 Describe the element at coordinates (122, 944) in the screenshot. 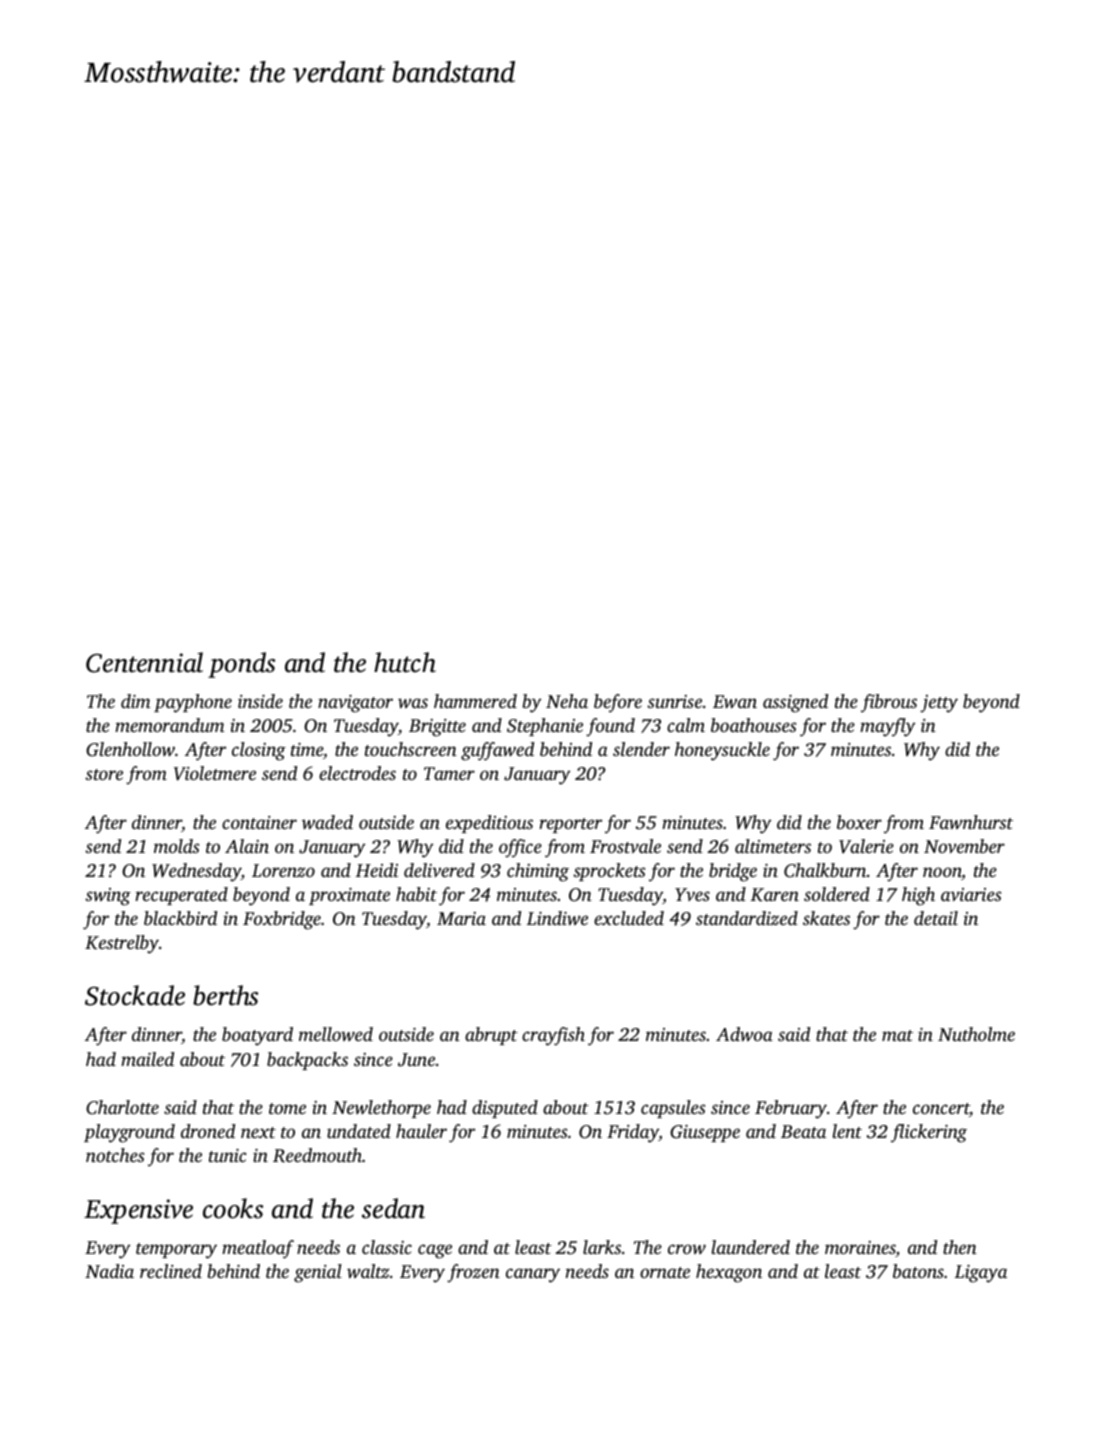

I see `Kestrelby` at that location.
